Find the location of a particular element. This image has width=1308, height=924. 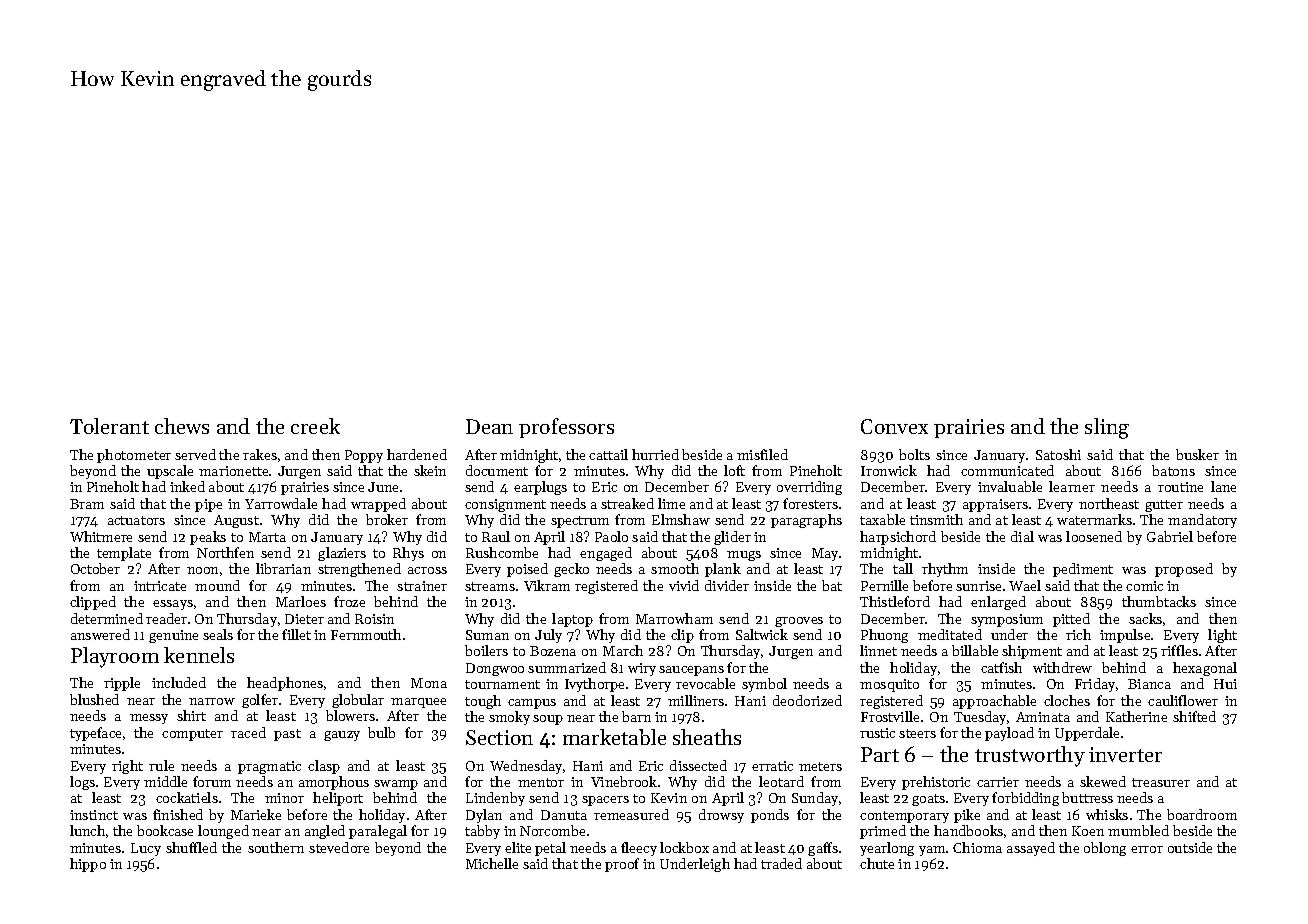

hardened is located at coordinates (417, 454).
